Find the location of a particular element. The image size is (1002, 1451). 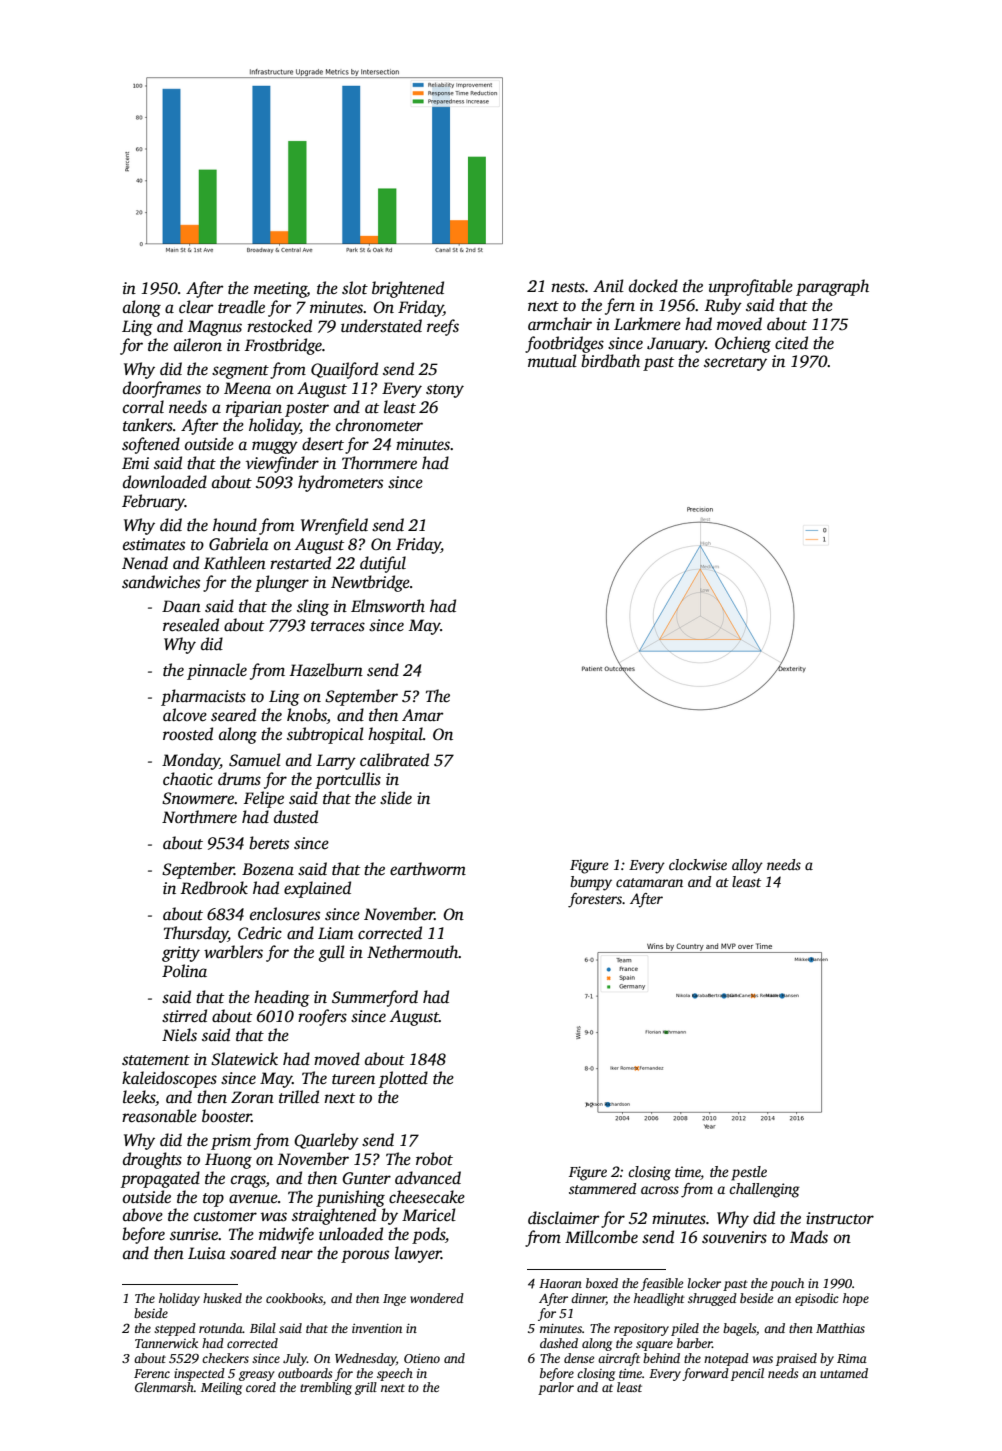

tureen is located at coordinates (353, 1079).
